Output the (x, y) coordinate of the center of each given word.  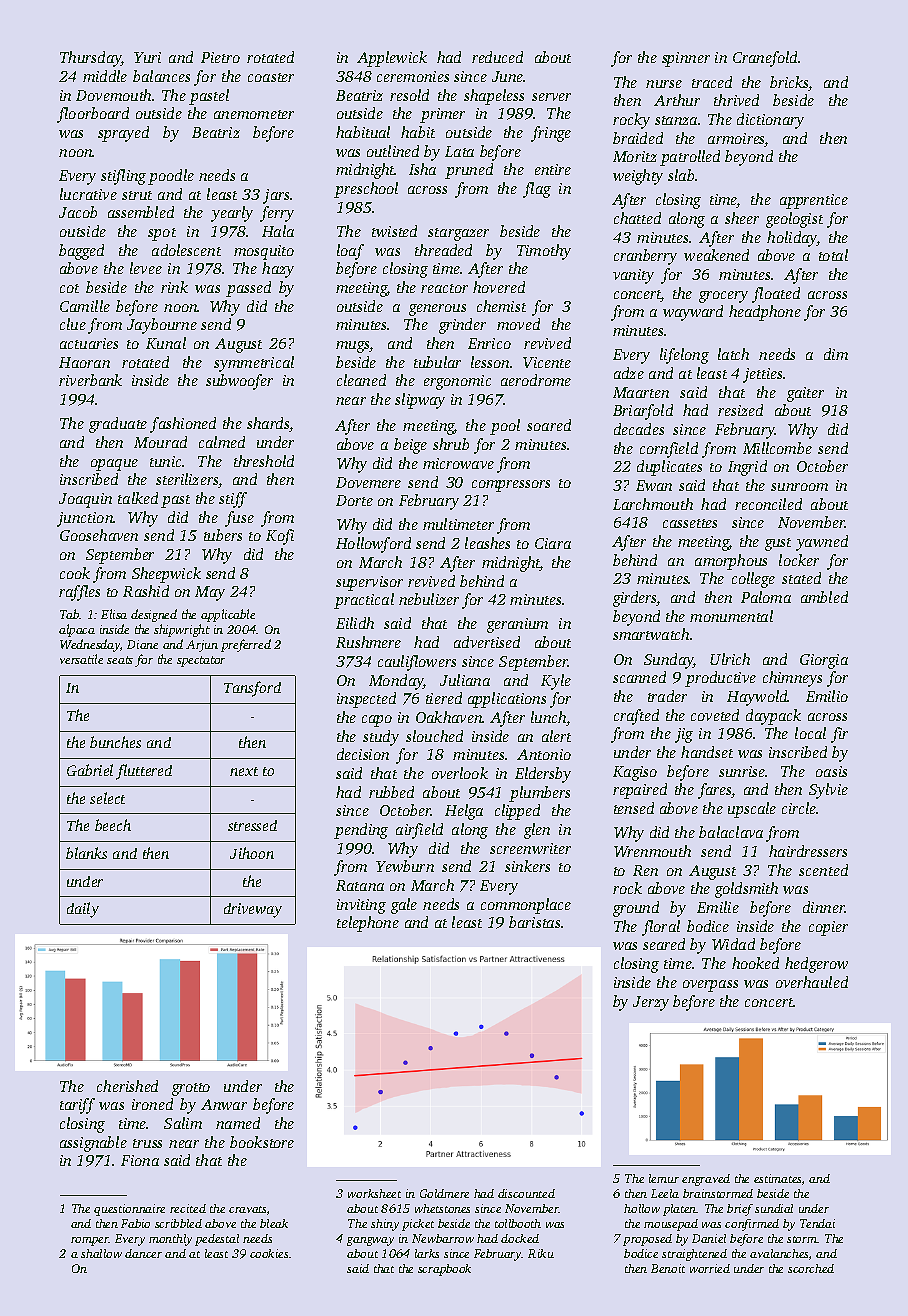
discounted (526, 1193)
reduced (497, 57)
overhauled (812, 982)
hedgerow (816, 965)
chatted (637, 218)
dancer (143, 1253)
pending (361, 831)
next (244, 771)
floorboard (93, 115)
